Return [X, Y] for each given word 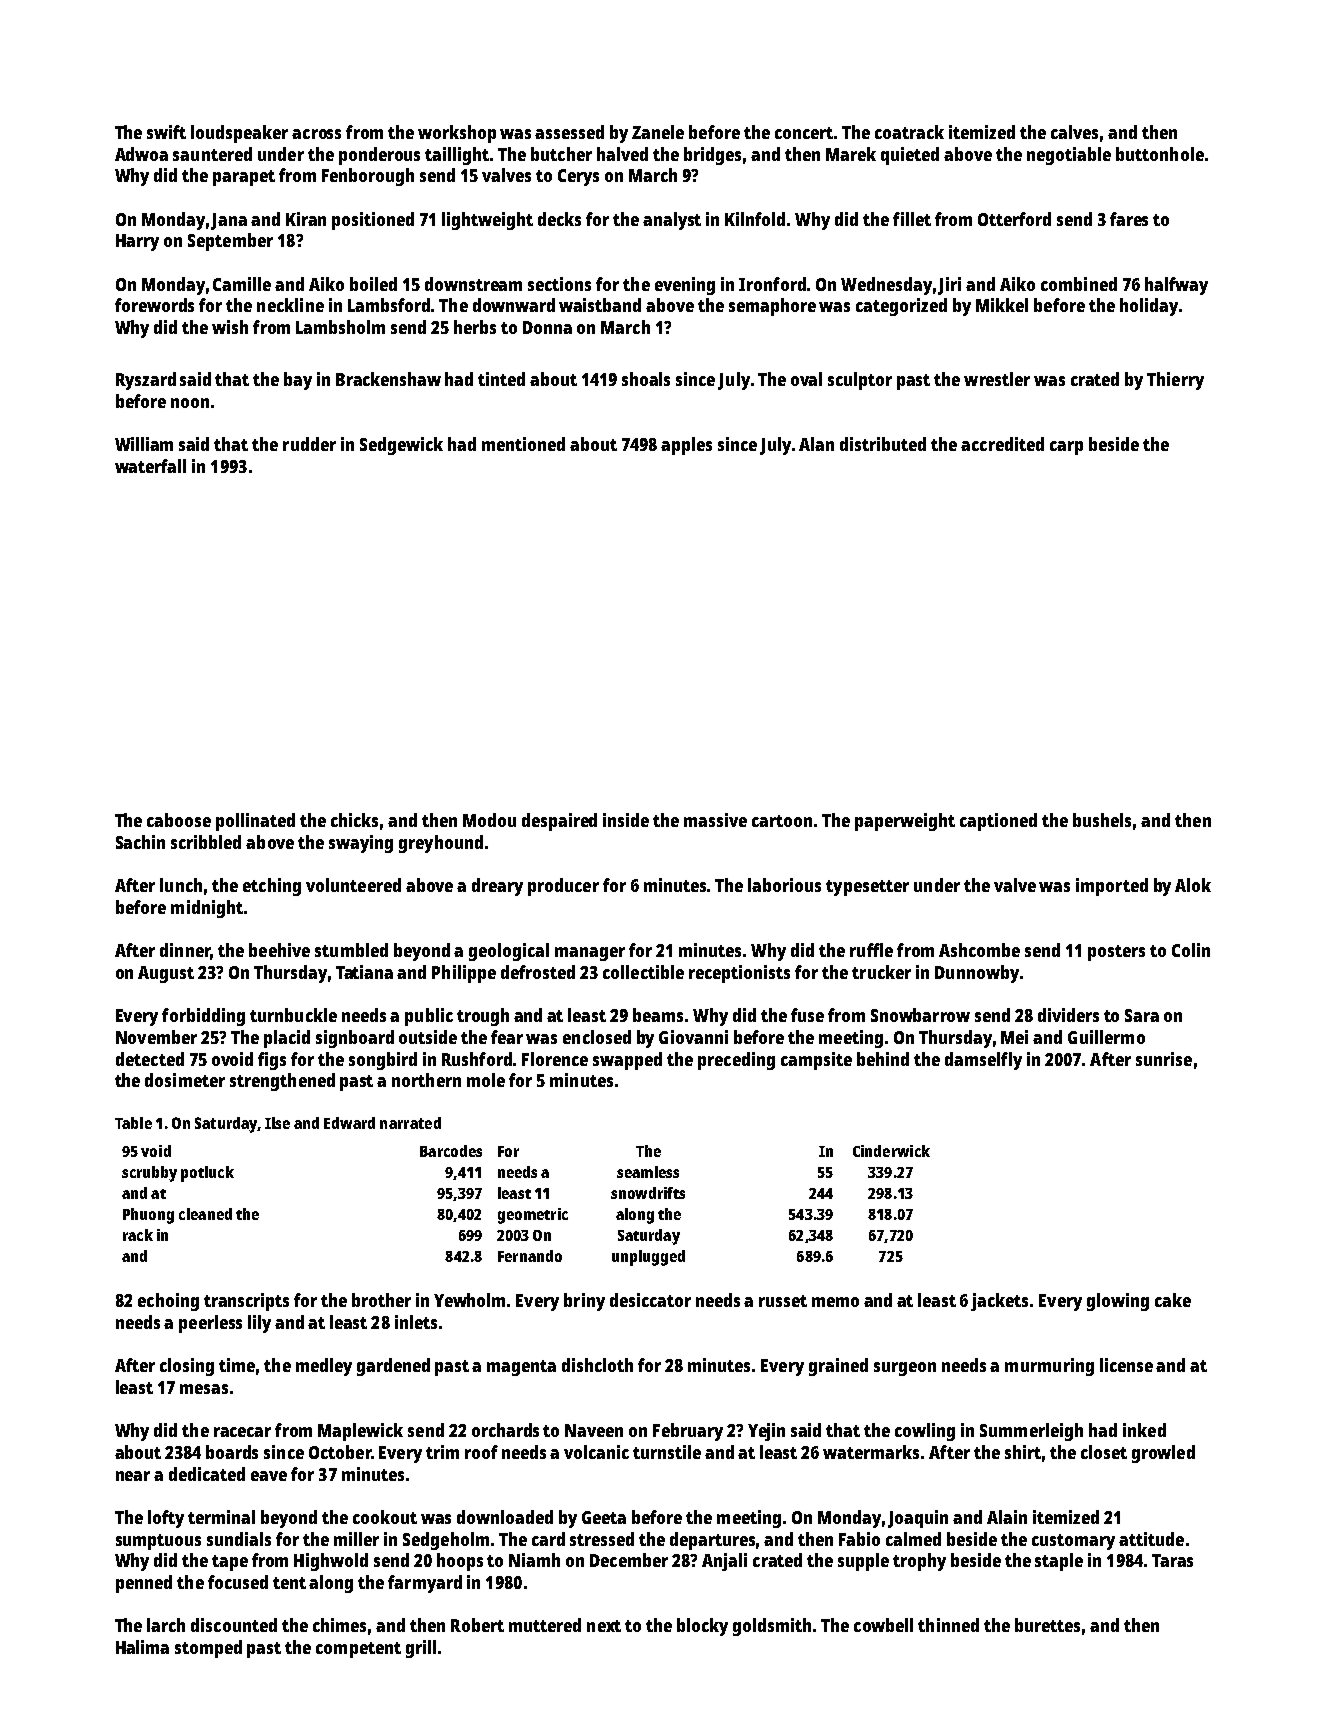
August [166, 974]
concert [804, 133]
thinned [948, 1625]
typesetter [867, 888]
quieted [910, 156]
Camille [242, 284]
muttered [545, 1625]
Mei [1014, 1037]
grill [421, 1649]
